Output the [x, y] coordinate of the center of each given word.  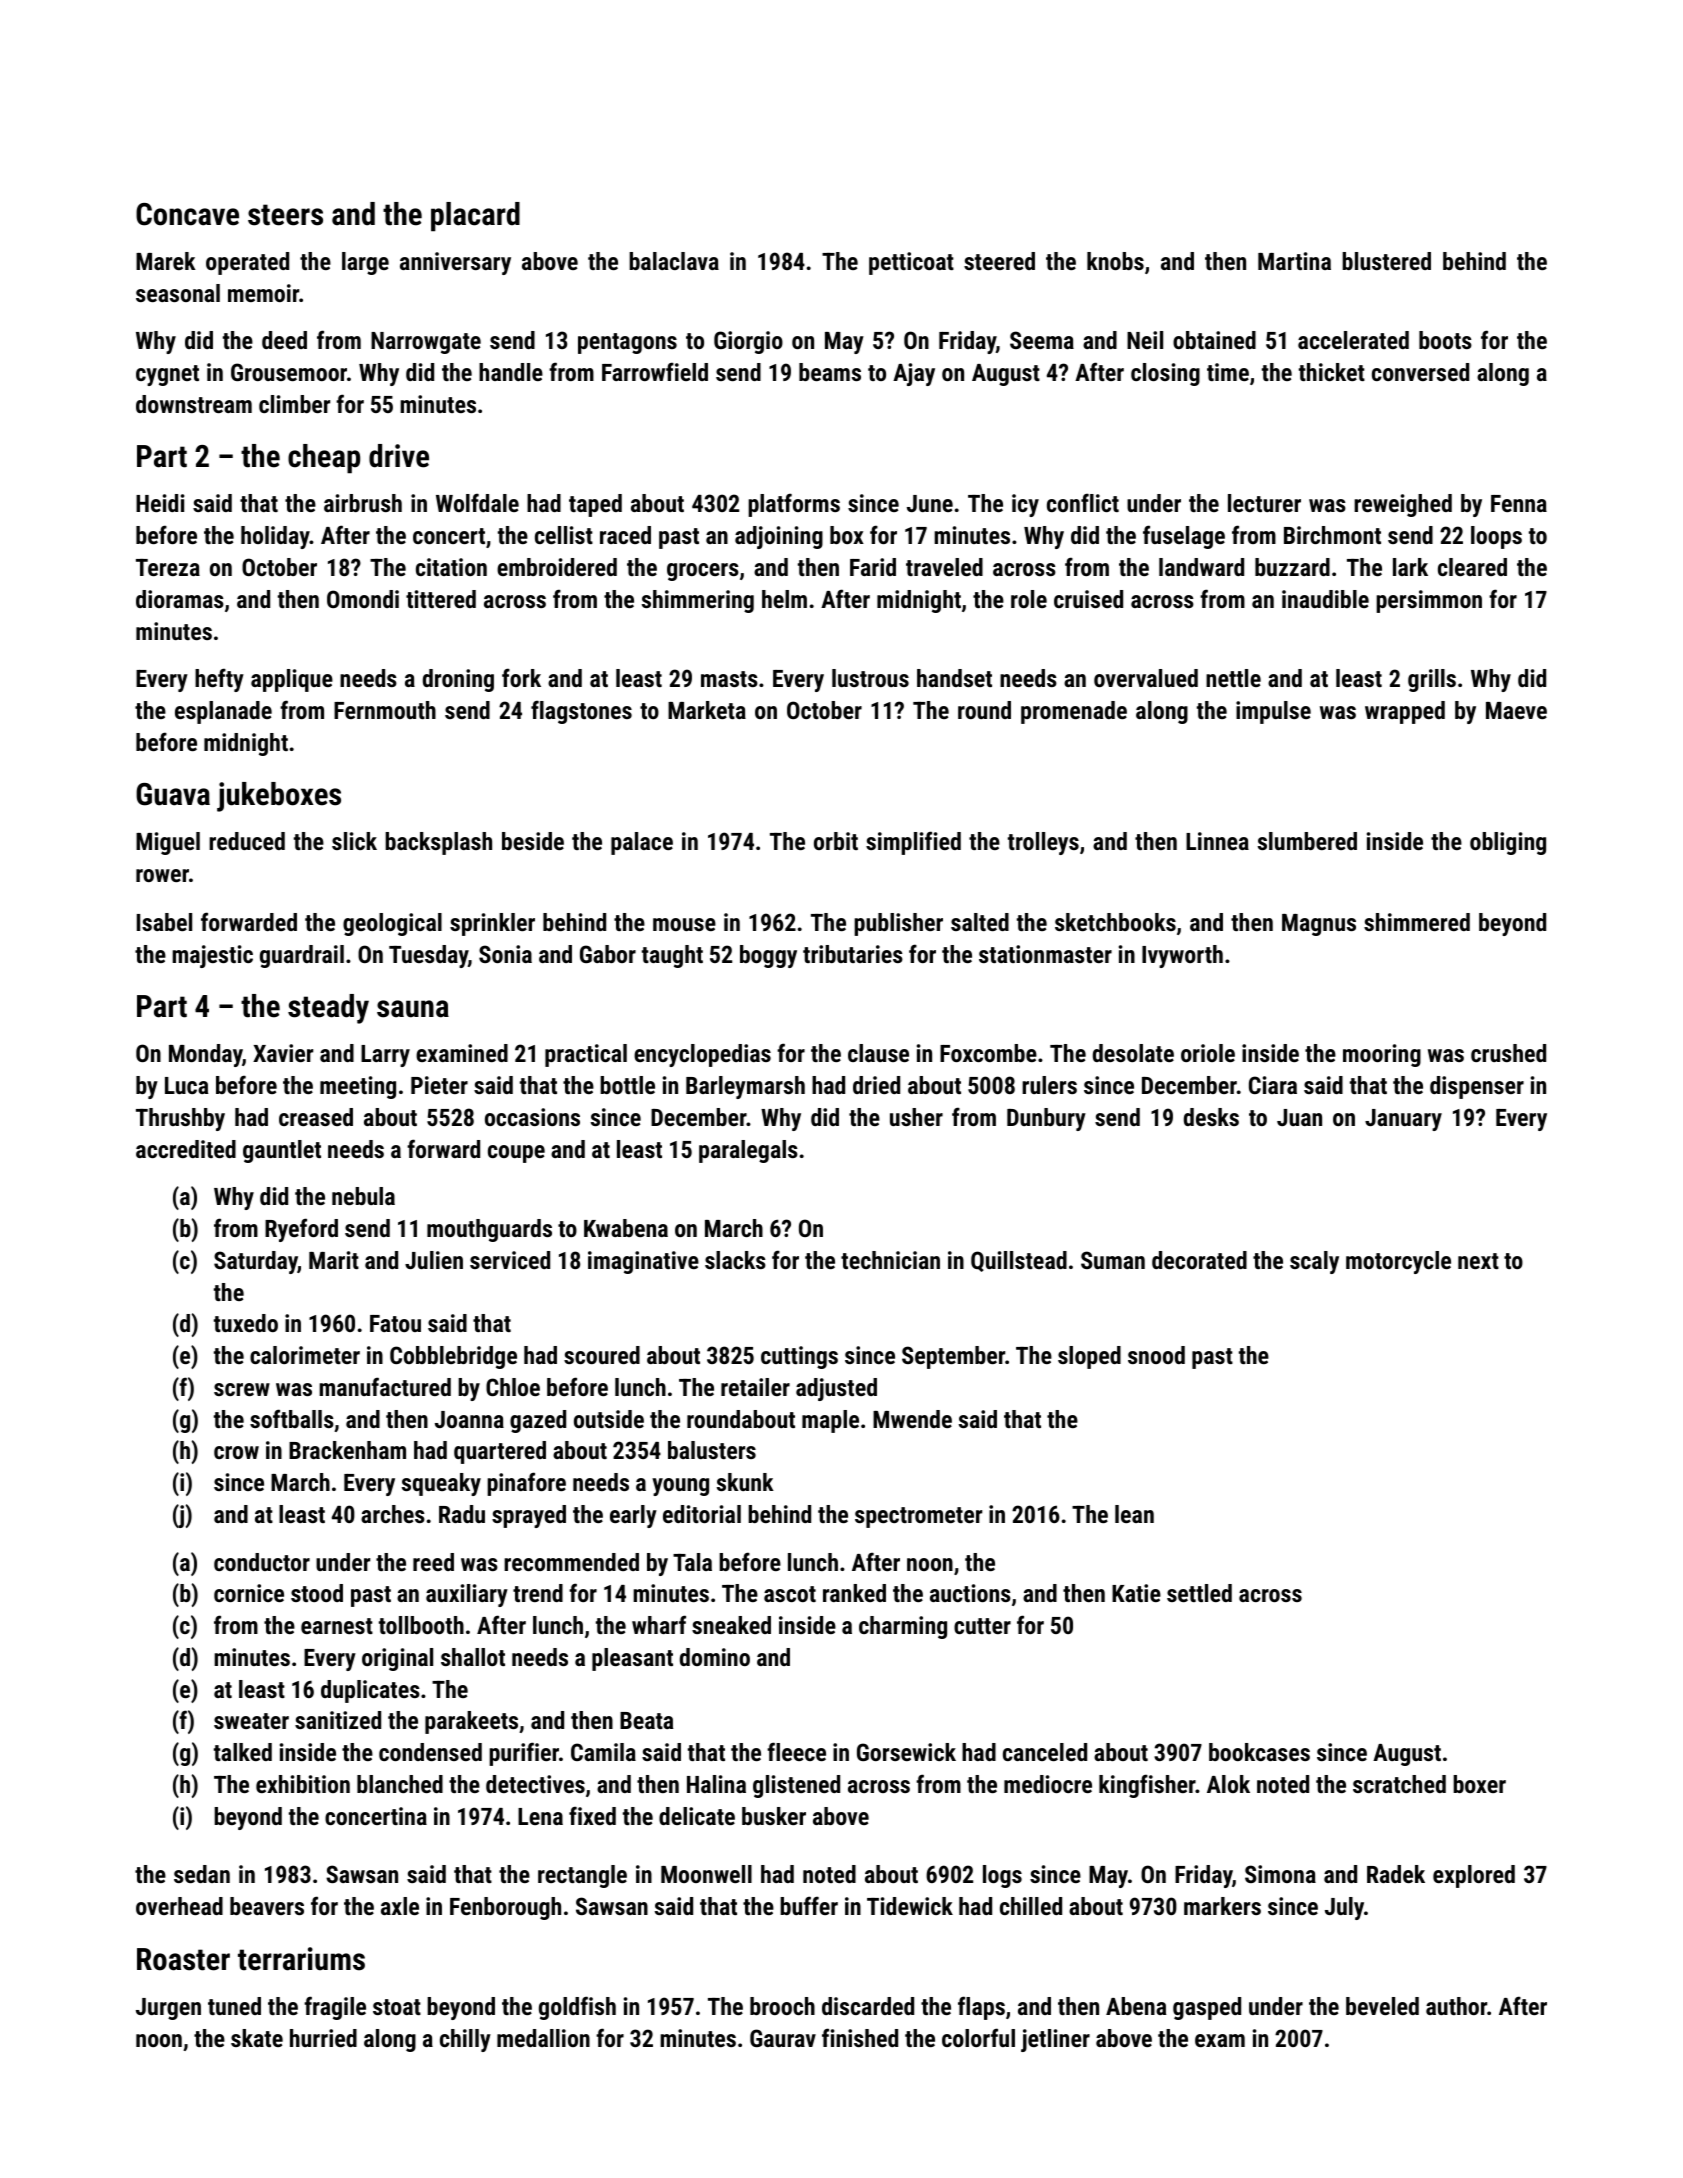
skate [257, 2038]
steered [999, 261]
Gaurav [783, 2038]
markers [1222, 1906]
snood [1156, 1355]
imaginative [643, 1262]
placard [475, 217]
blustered [1386, 261]
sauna [413, 1009]
